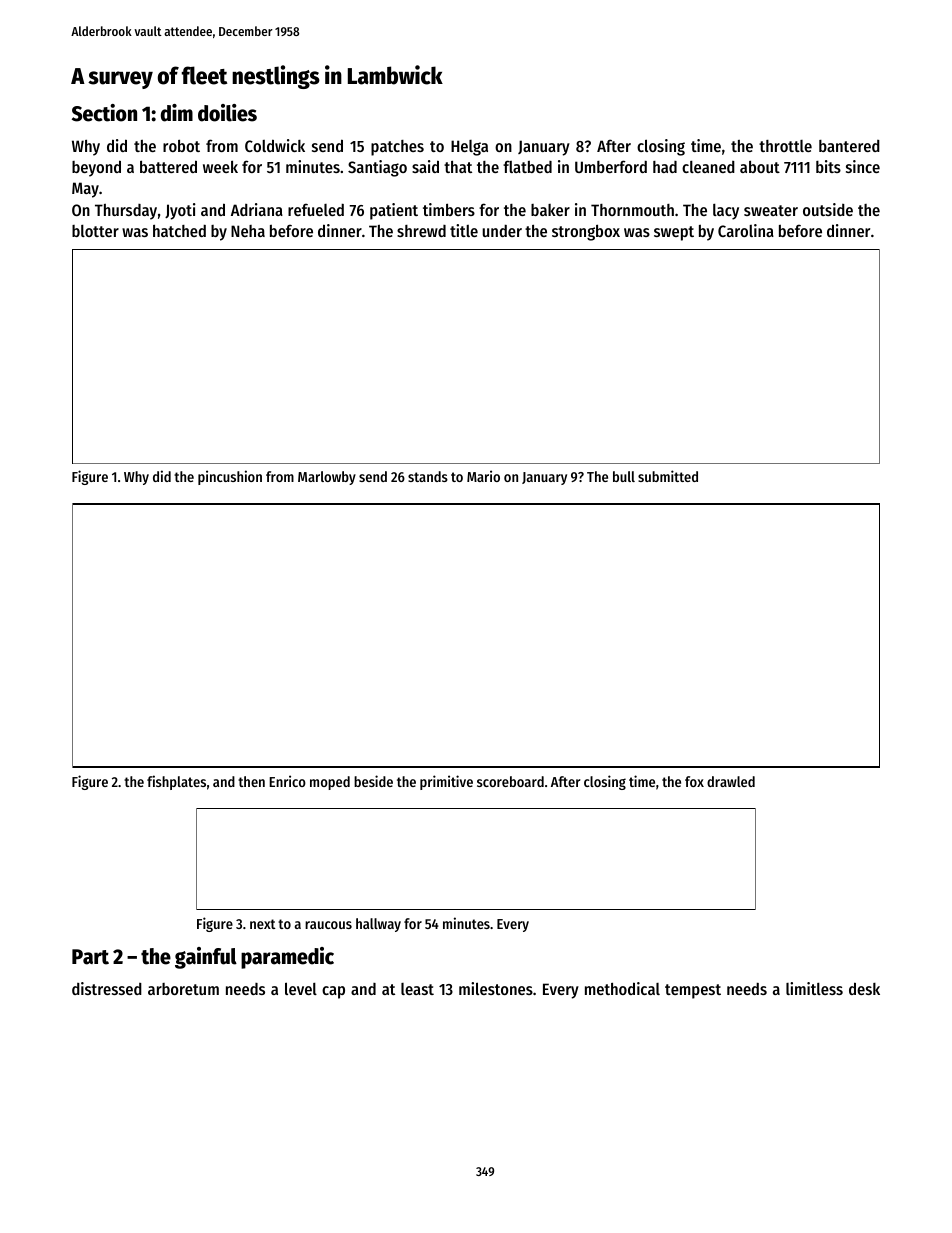  Describe the element at coordinates (90, 957) in the page. I see `Part` at that location.
